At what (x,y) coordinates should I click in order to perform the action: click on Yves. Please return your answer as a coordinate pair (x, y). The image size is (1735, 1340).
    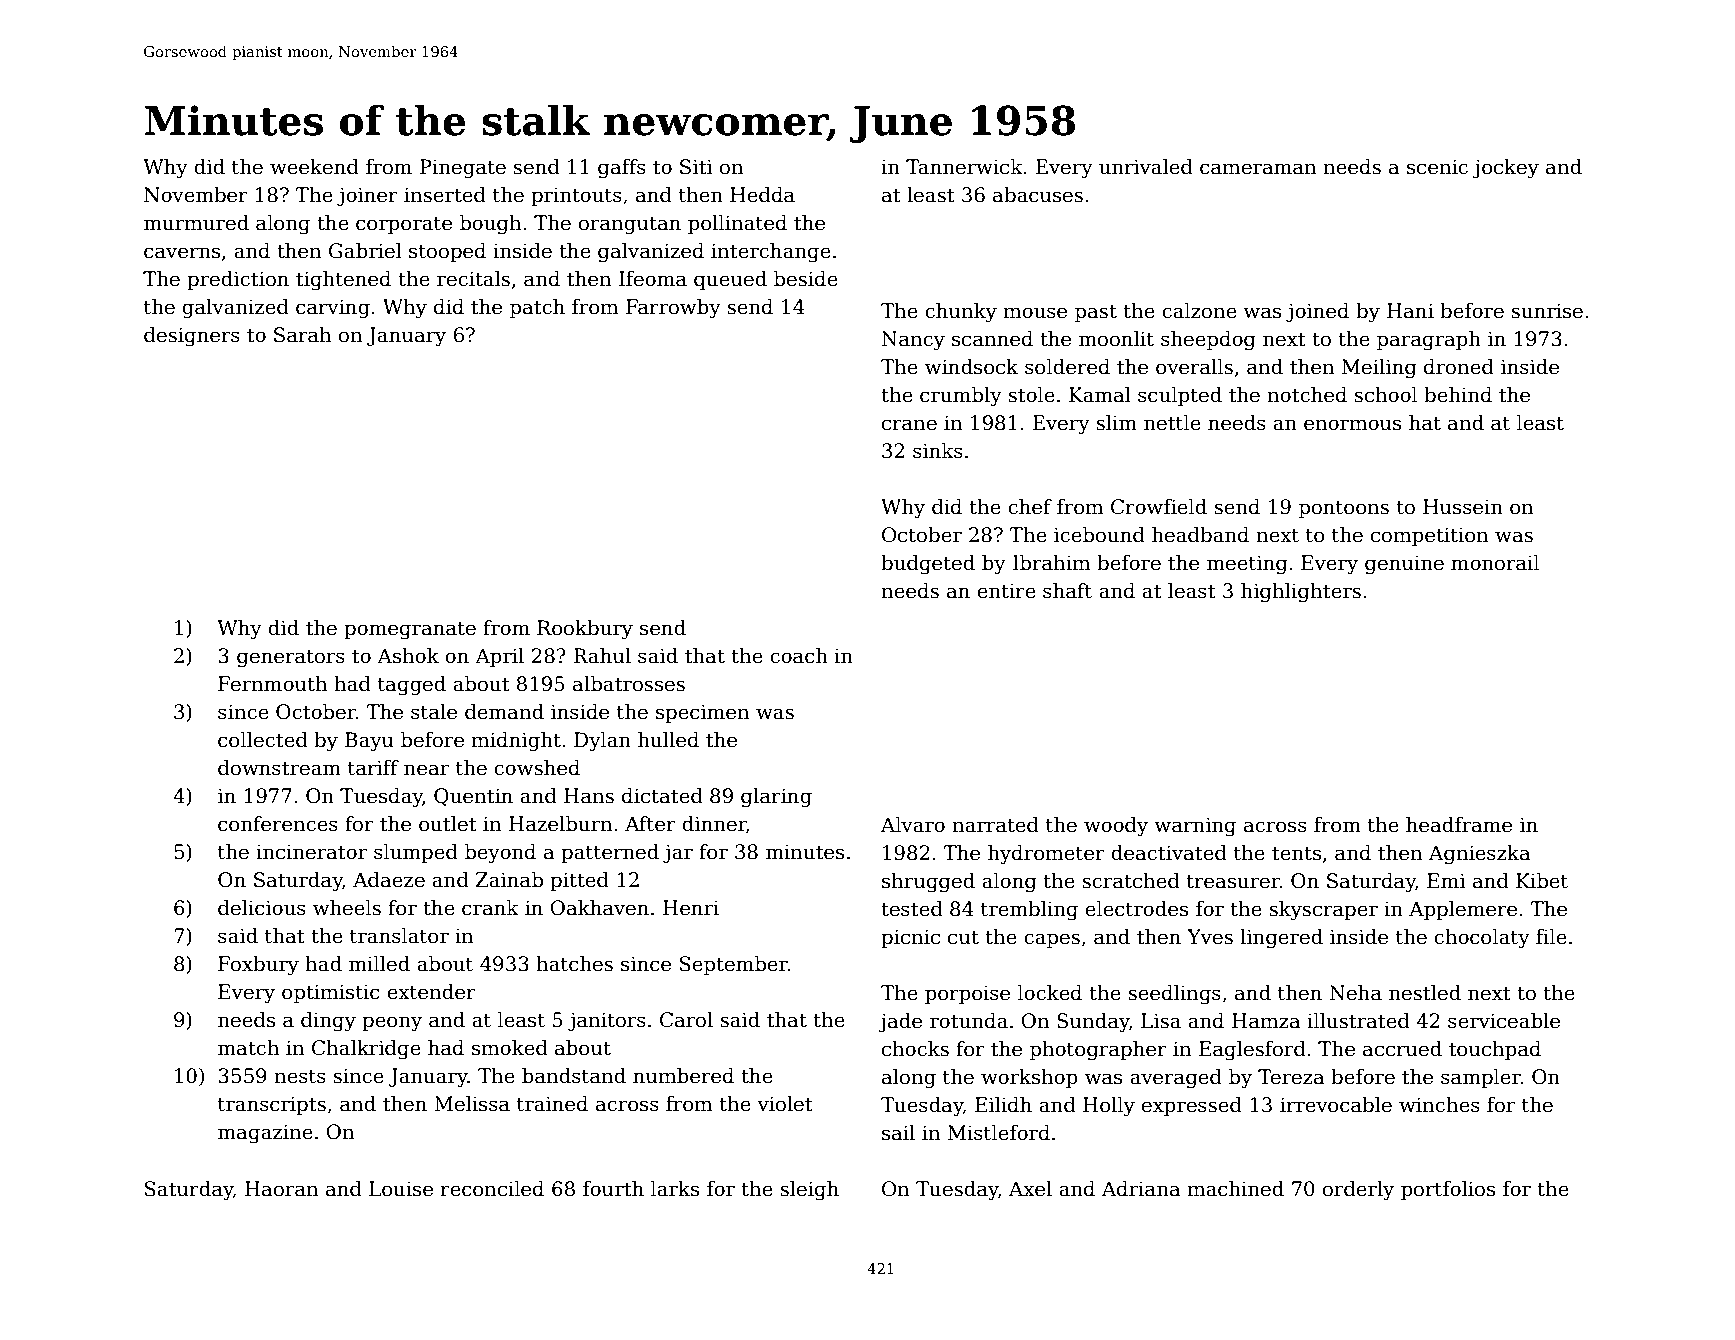
    Looking at the image, I should click on (1210, 937).
